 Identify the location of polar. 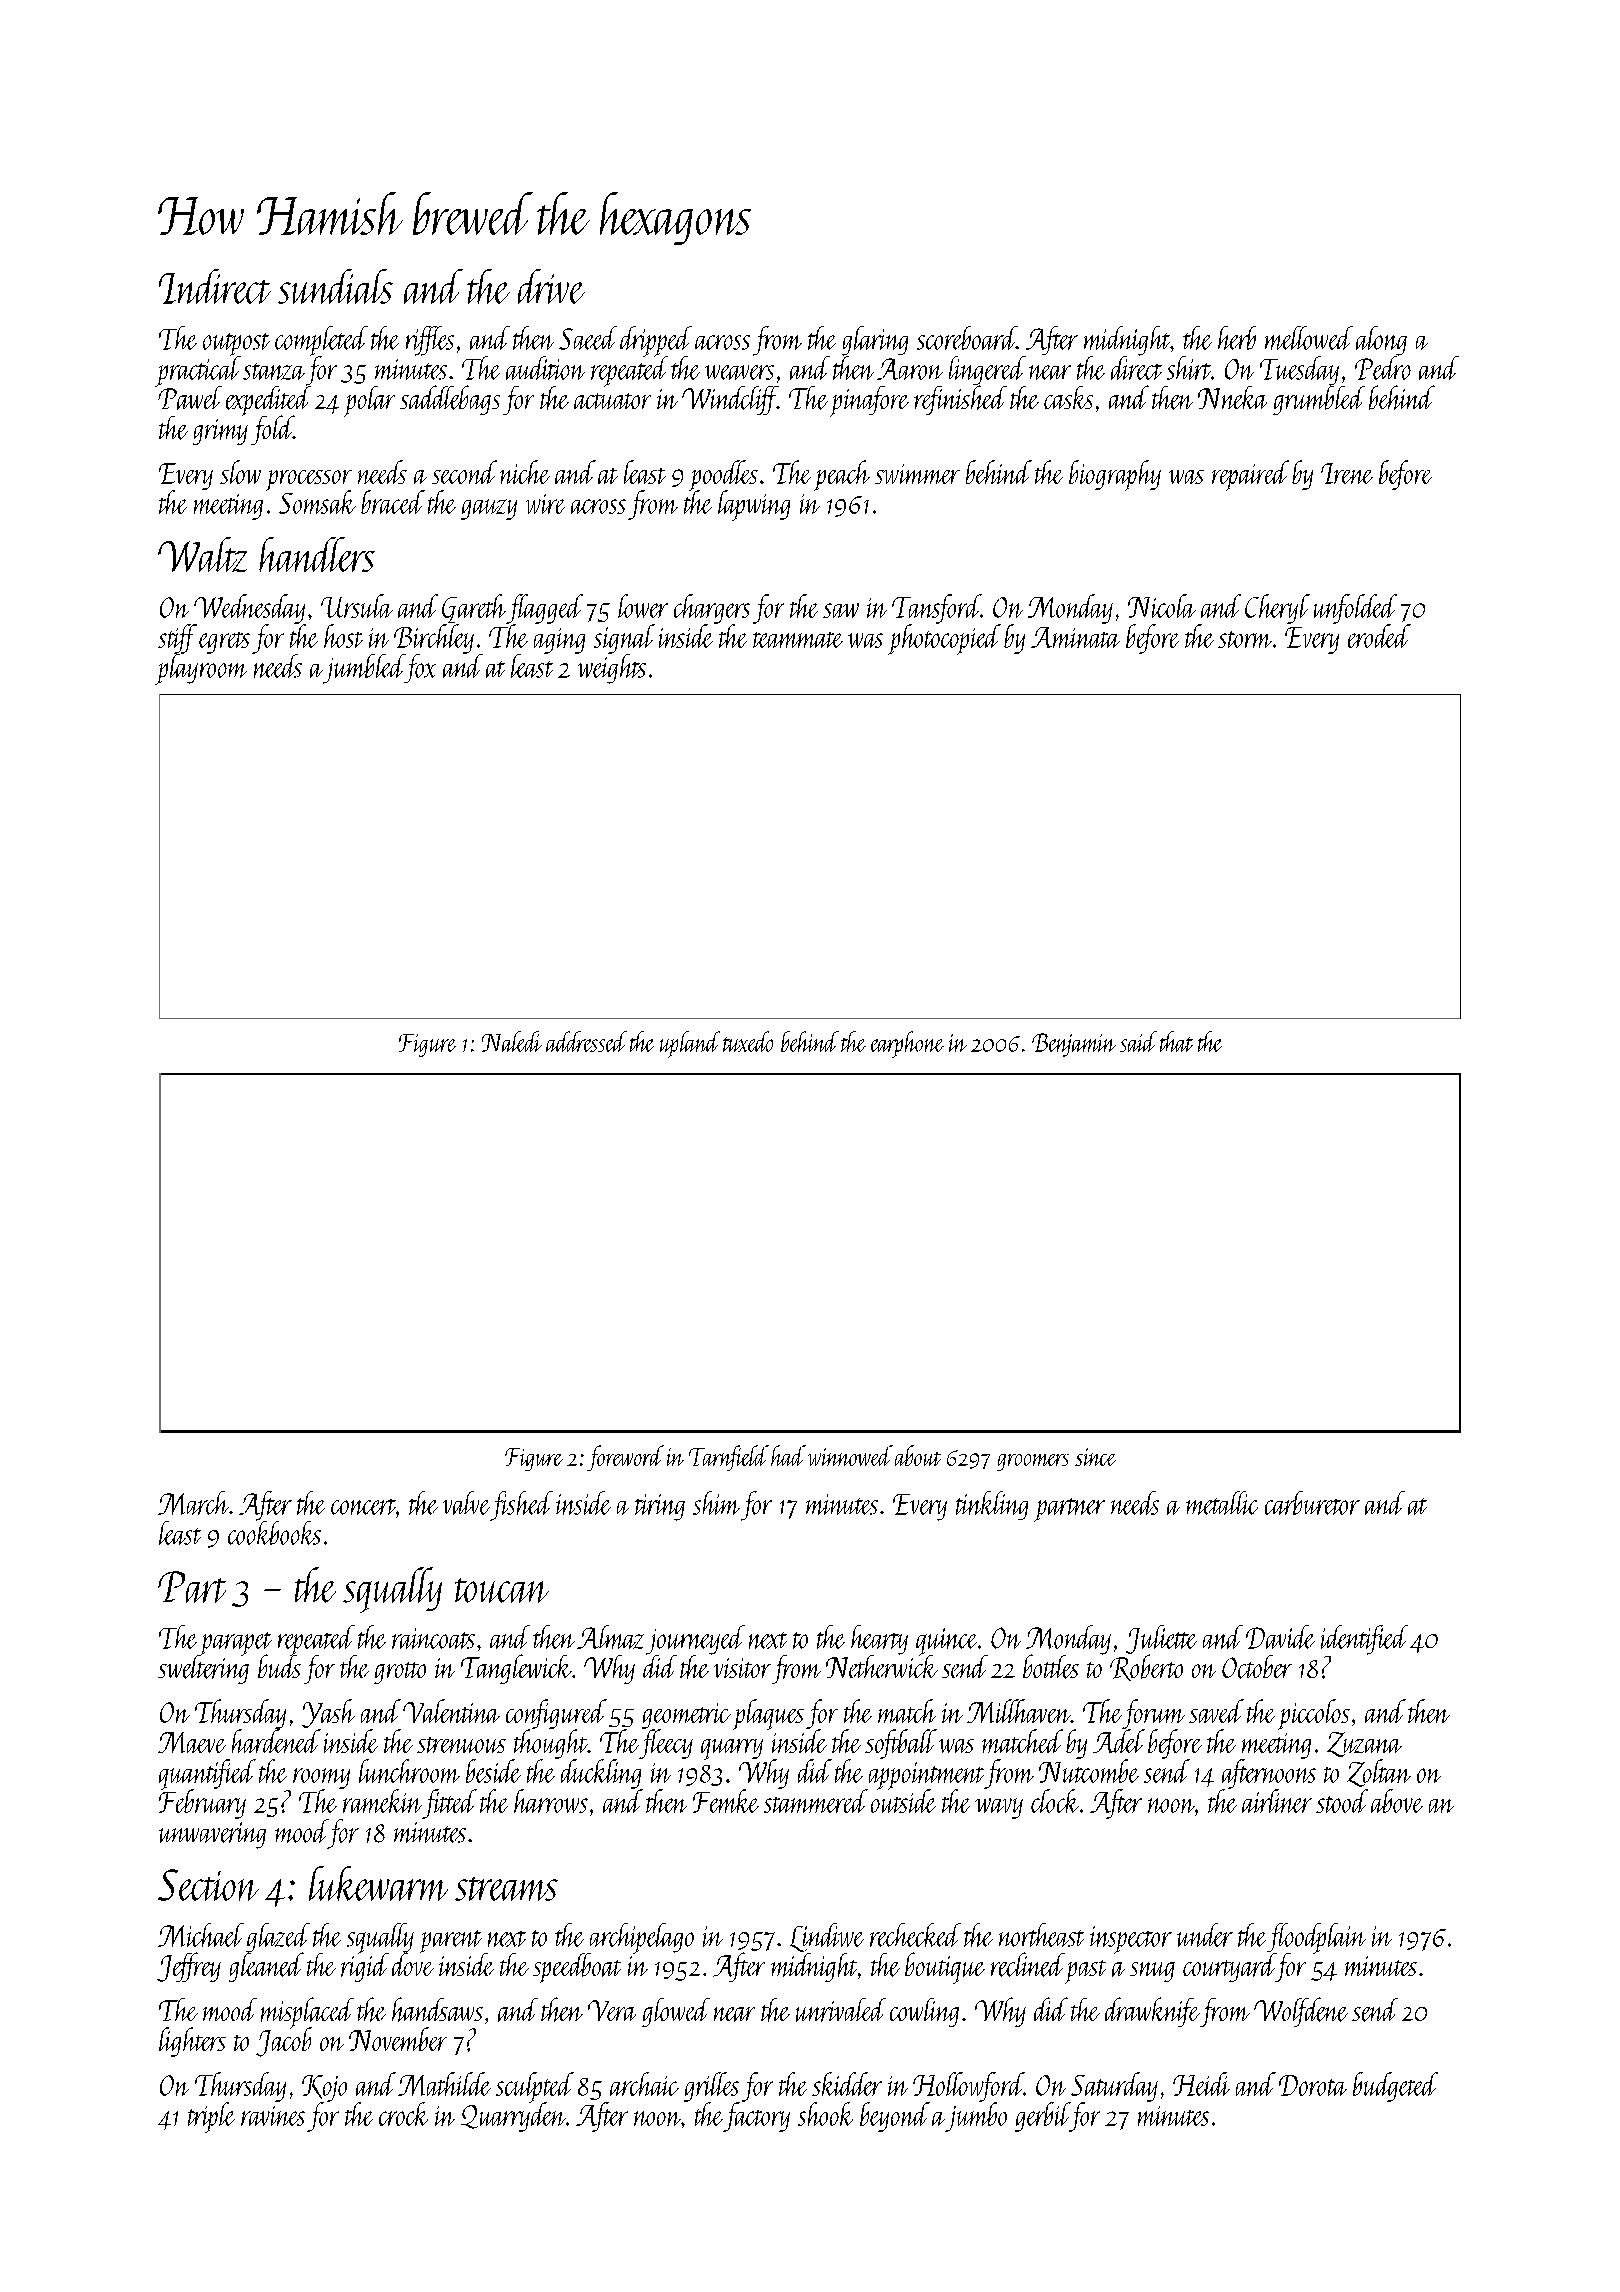
(369, 401).
